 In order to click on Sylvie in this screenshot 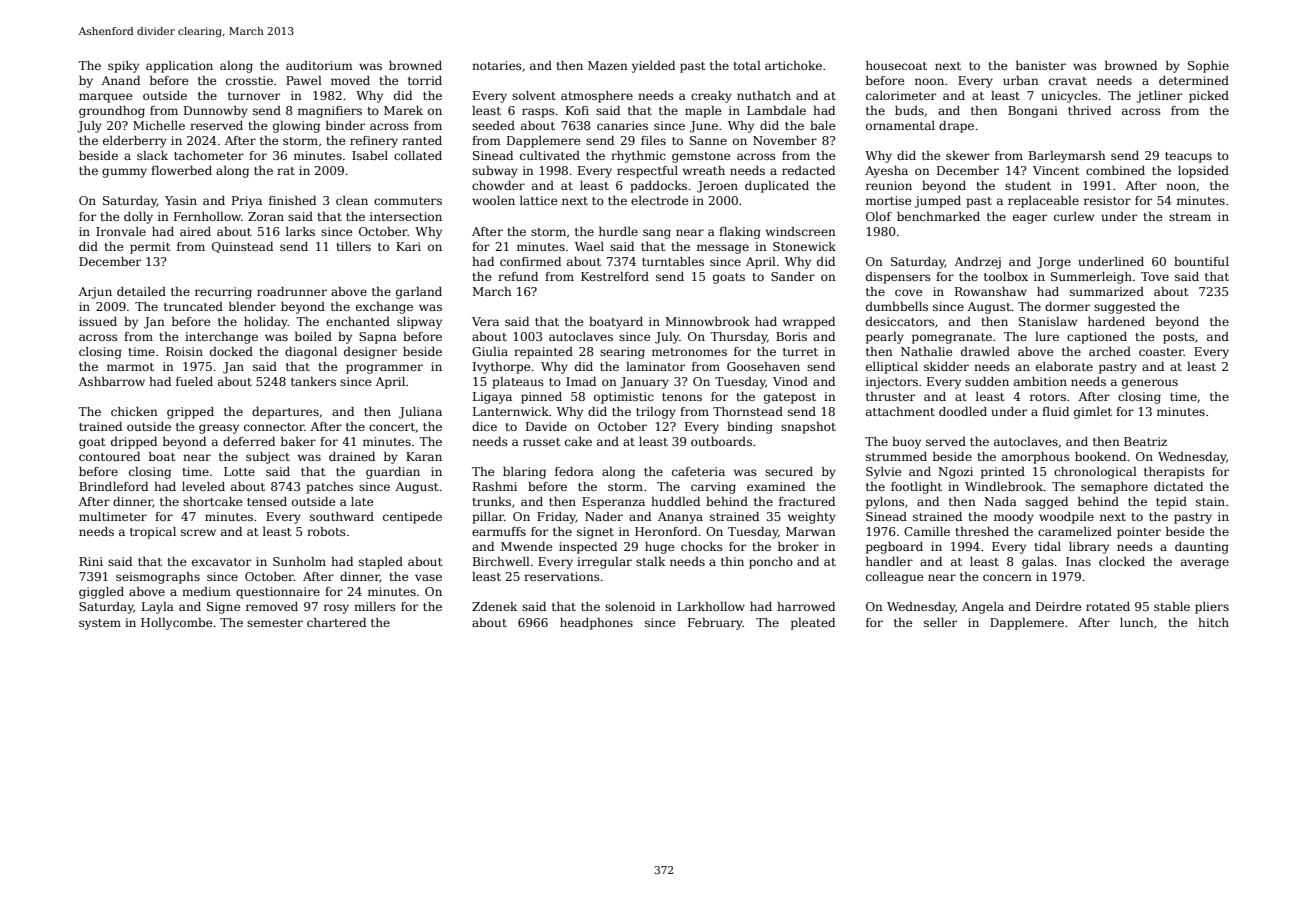, I will do `click(884, 473)`.
